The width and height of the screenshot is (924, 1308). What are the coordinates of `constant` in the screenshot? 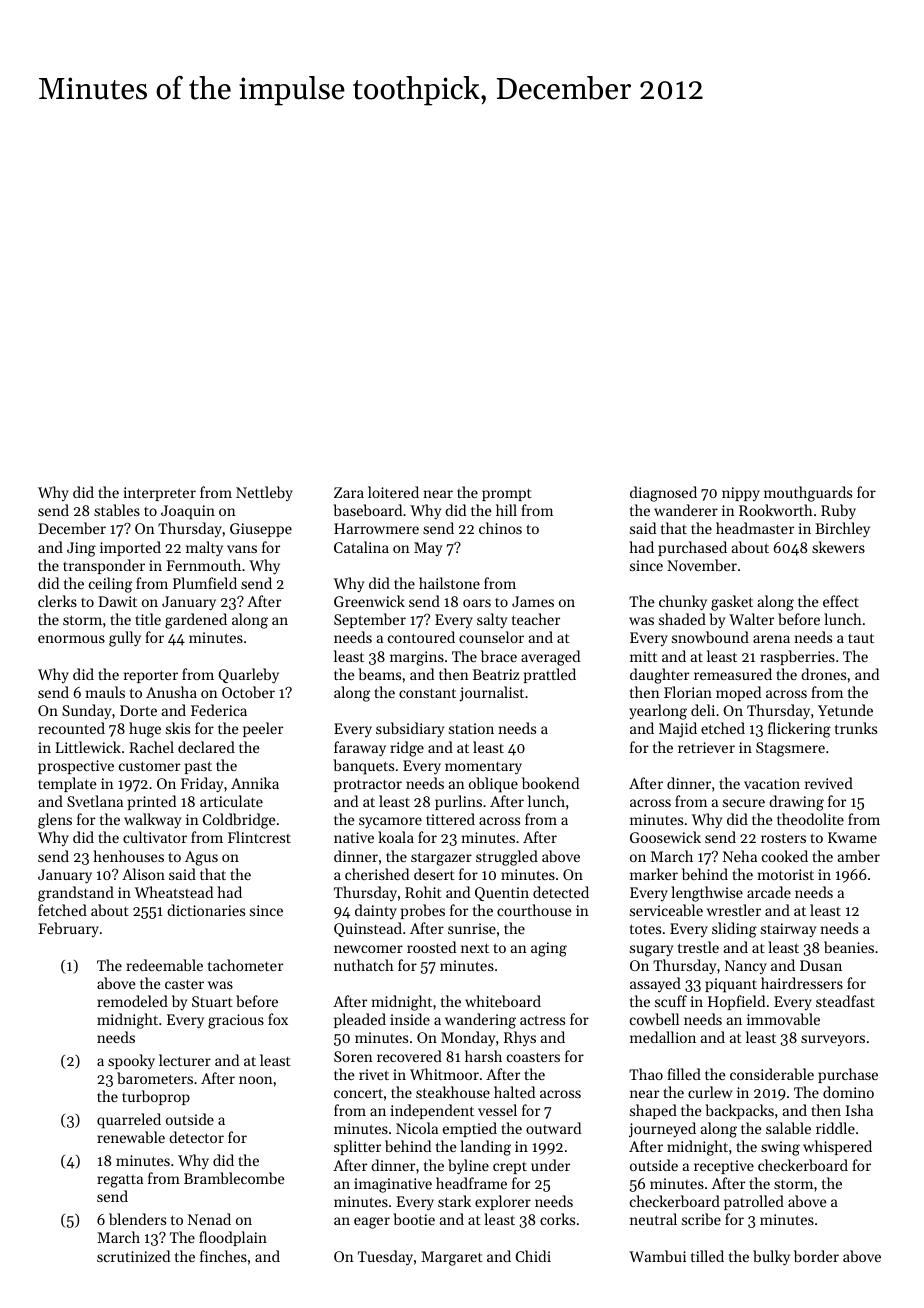 It's located at (427, 693).
